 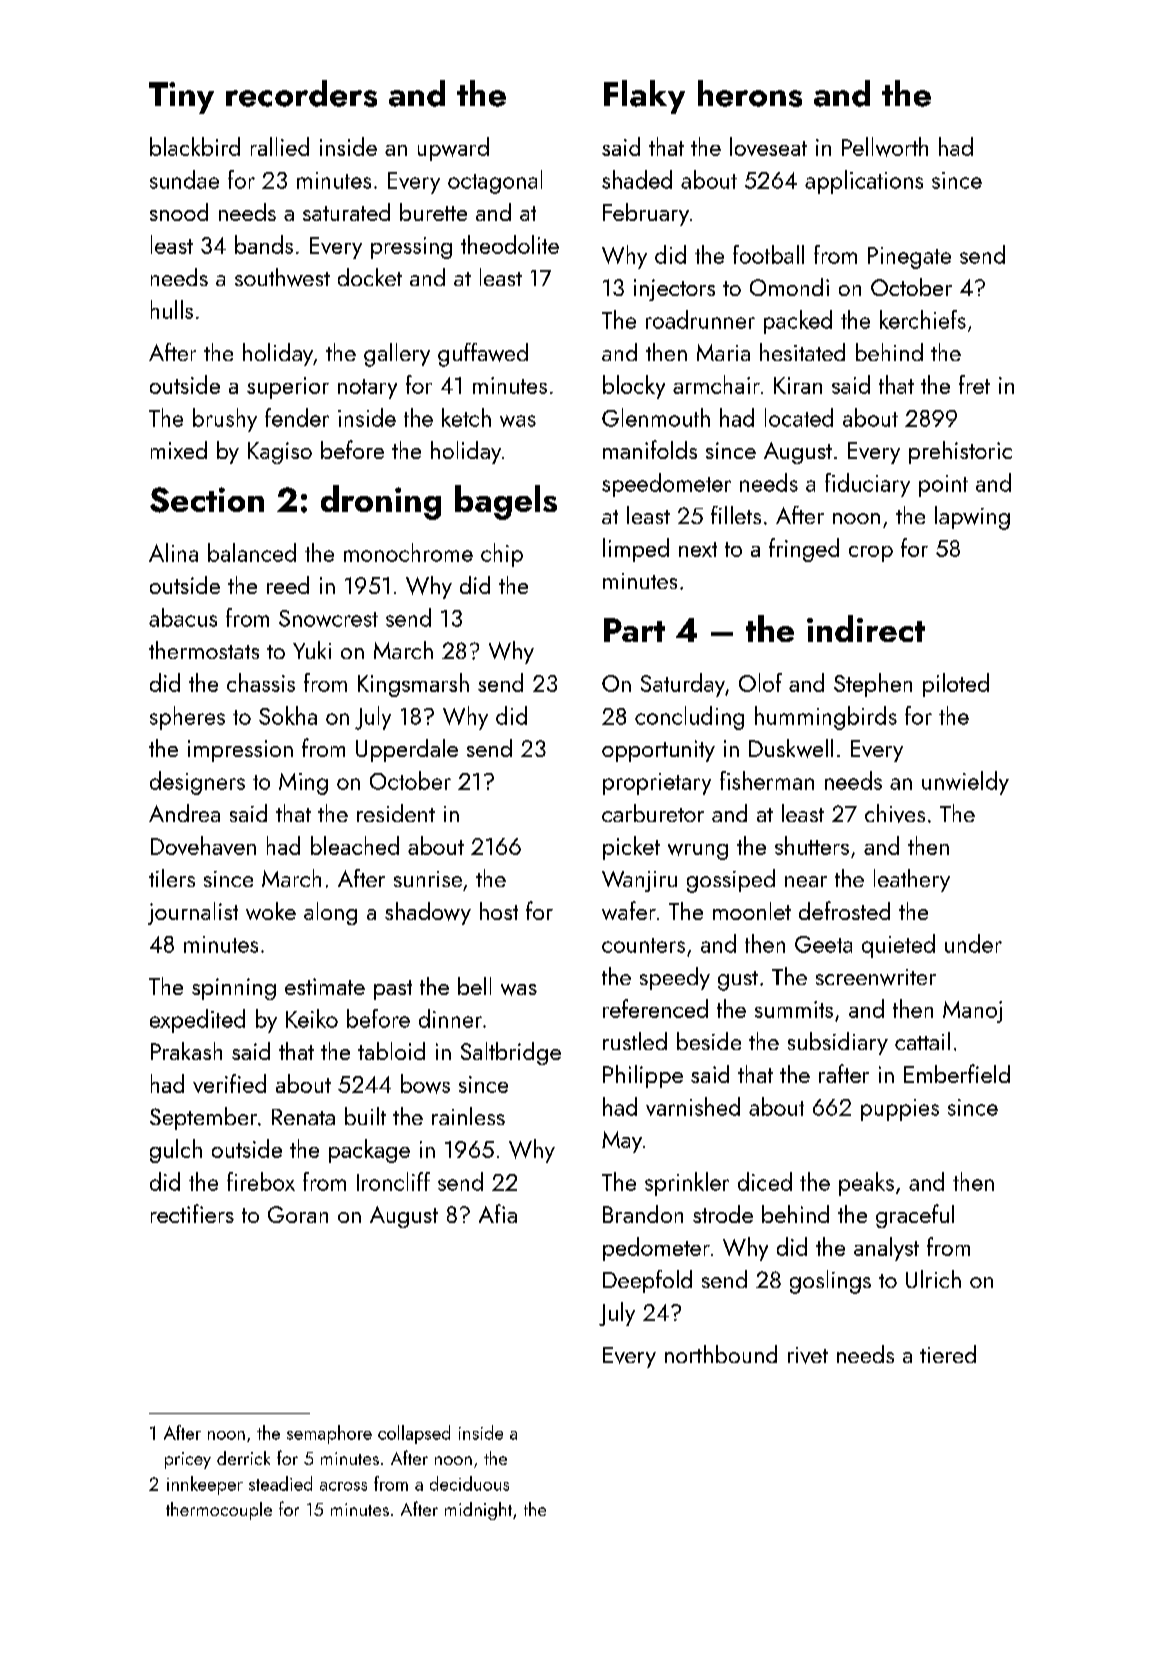 I want to click on upward, so click(x=453, y=149).
